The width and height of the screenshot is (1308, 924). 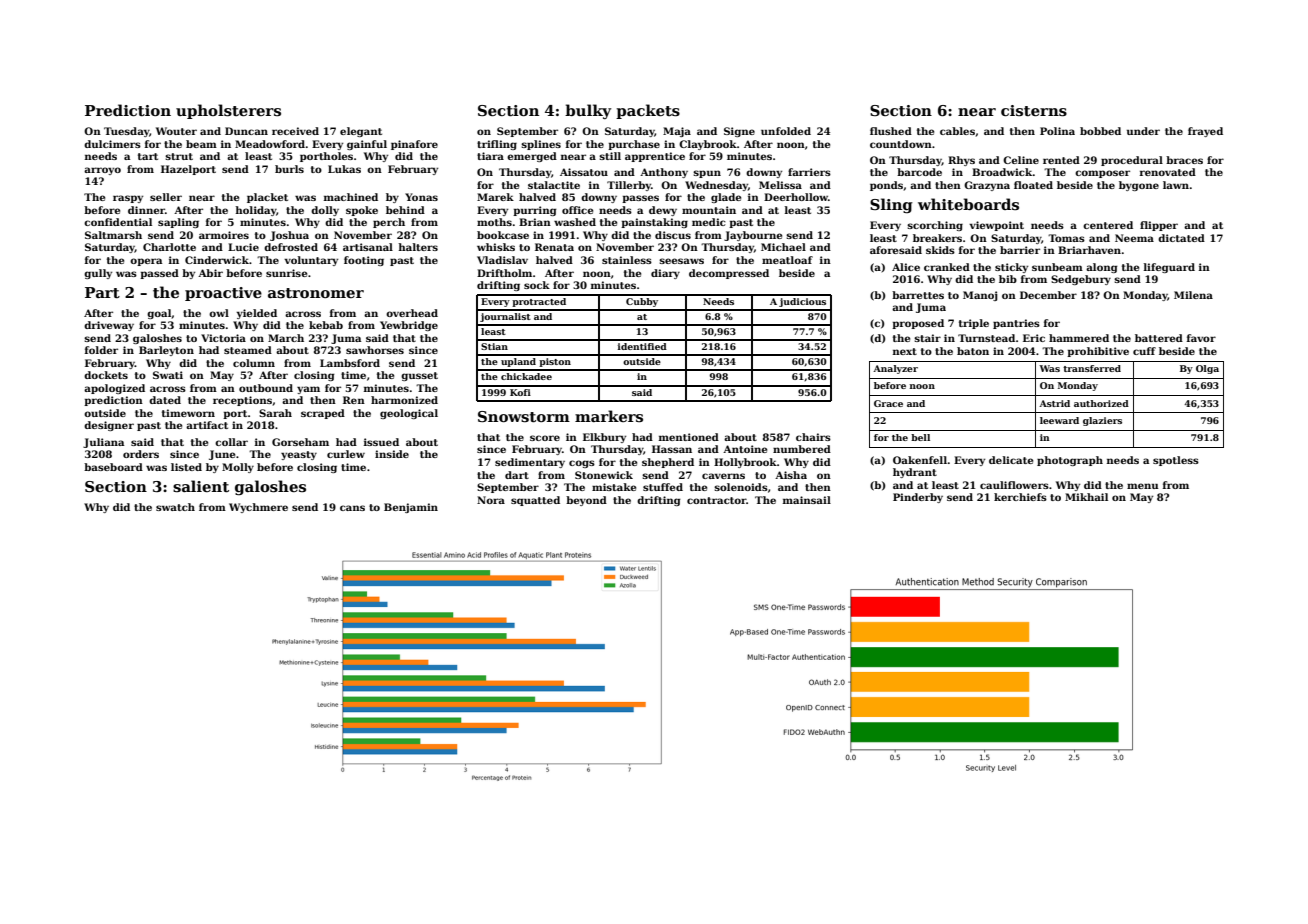 What do you see at coordinates (648, 111) in the screenshot?
I see `packets` at bounding box center [648, 111].
